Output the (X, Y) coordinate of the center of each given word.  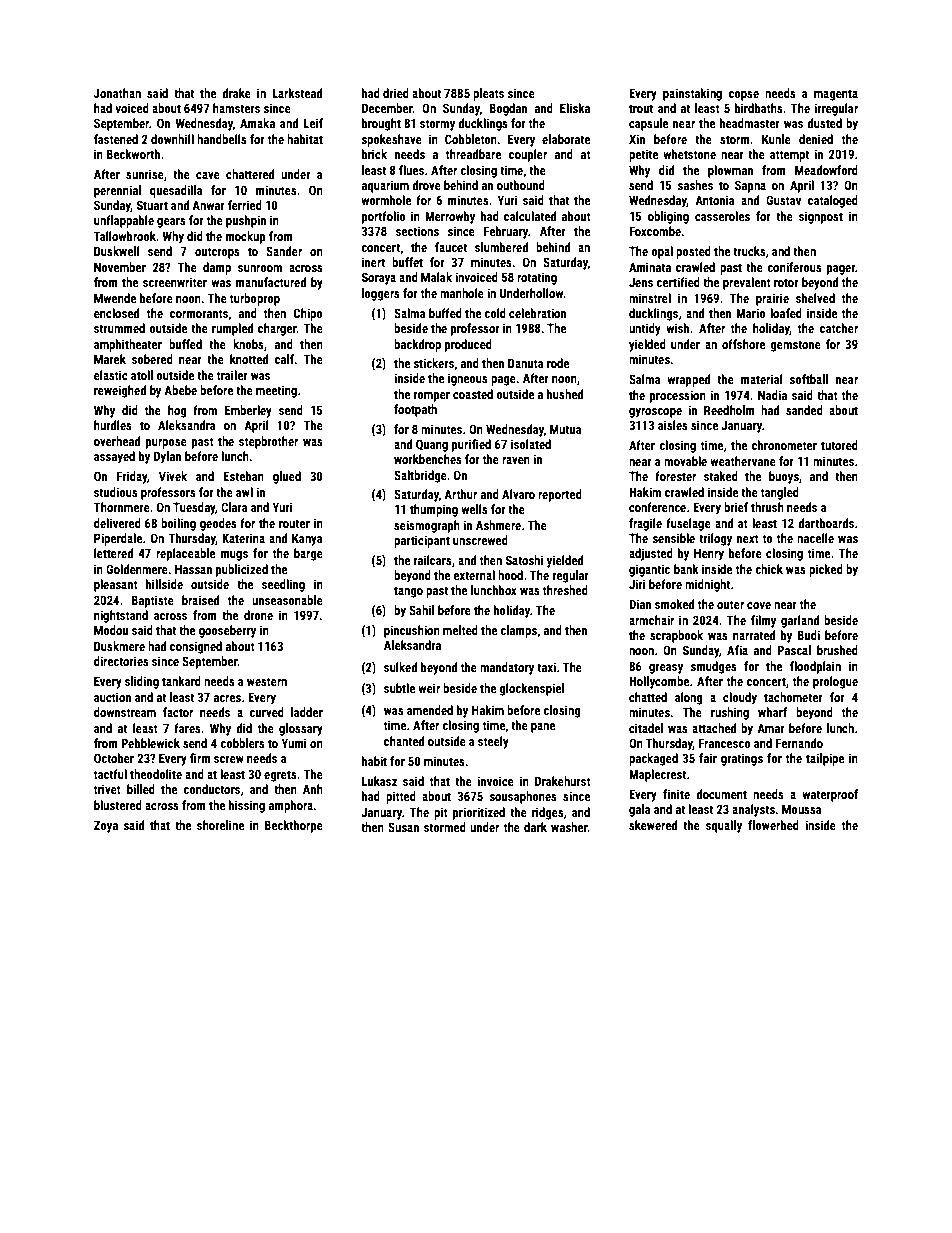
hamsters (236, 108)
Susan (403, 827)
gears (171, 223)
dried (396, 93)
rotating (537, 278)
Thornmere (122, 507)
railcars (433, 560)
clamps (518, 631)
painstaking (692, 94)
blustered (118, 805)
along (688, 698)
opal (662, 252)
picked (826, 570)
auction (112, 697)
